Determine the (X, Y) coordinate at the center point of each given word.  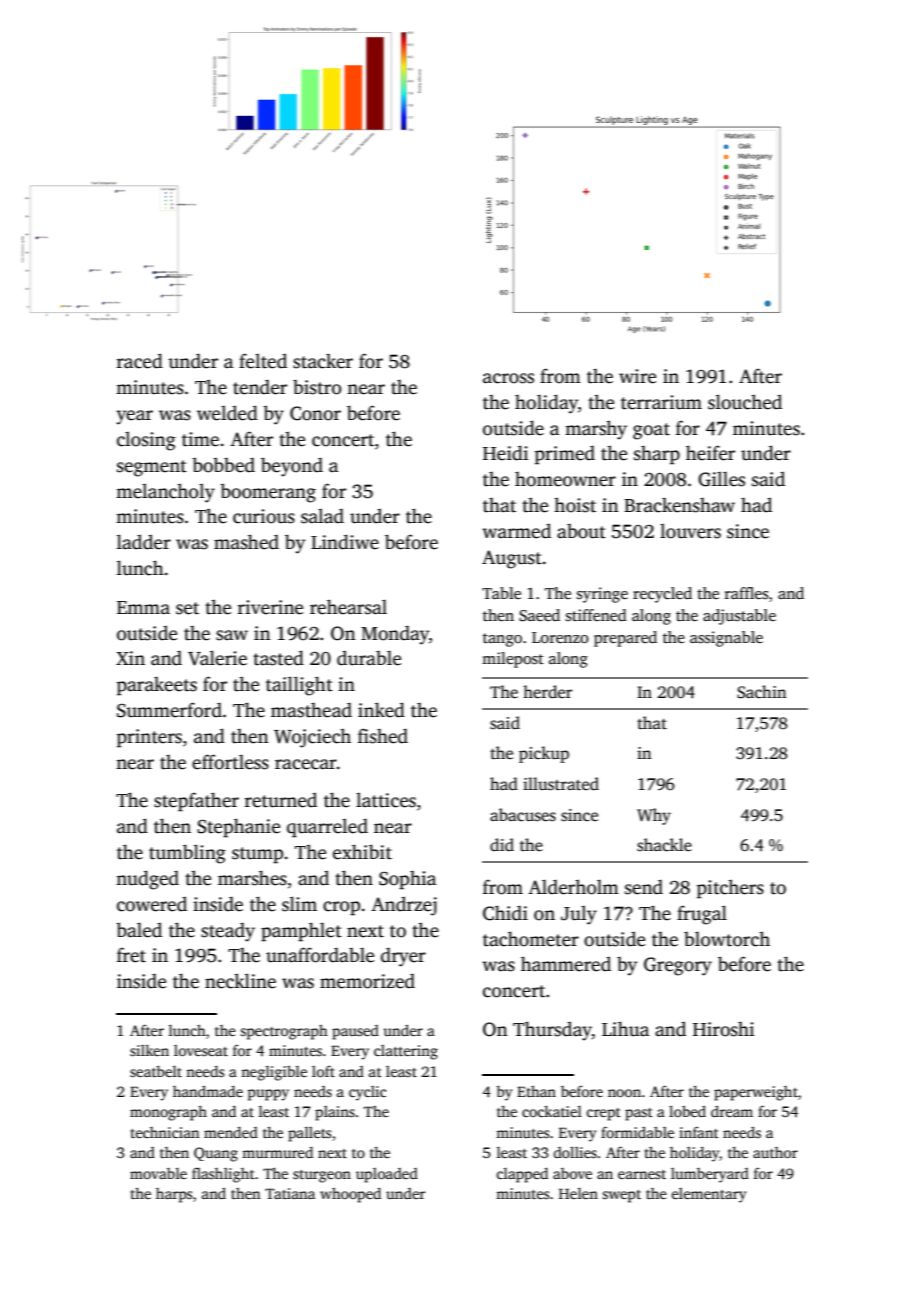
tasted (278, 658)
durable (369, 658)
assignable (726, 639)
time (200, 439)
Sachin (762, 692)
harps (174, 1195)
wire (637, 376)
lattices (386, 800)
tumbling (187, 854)
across (508, 378)
